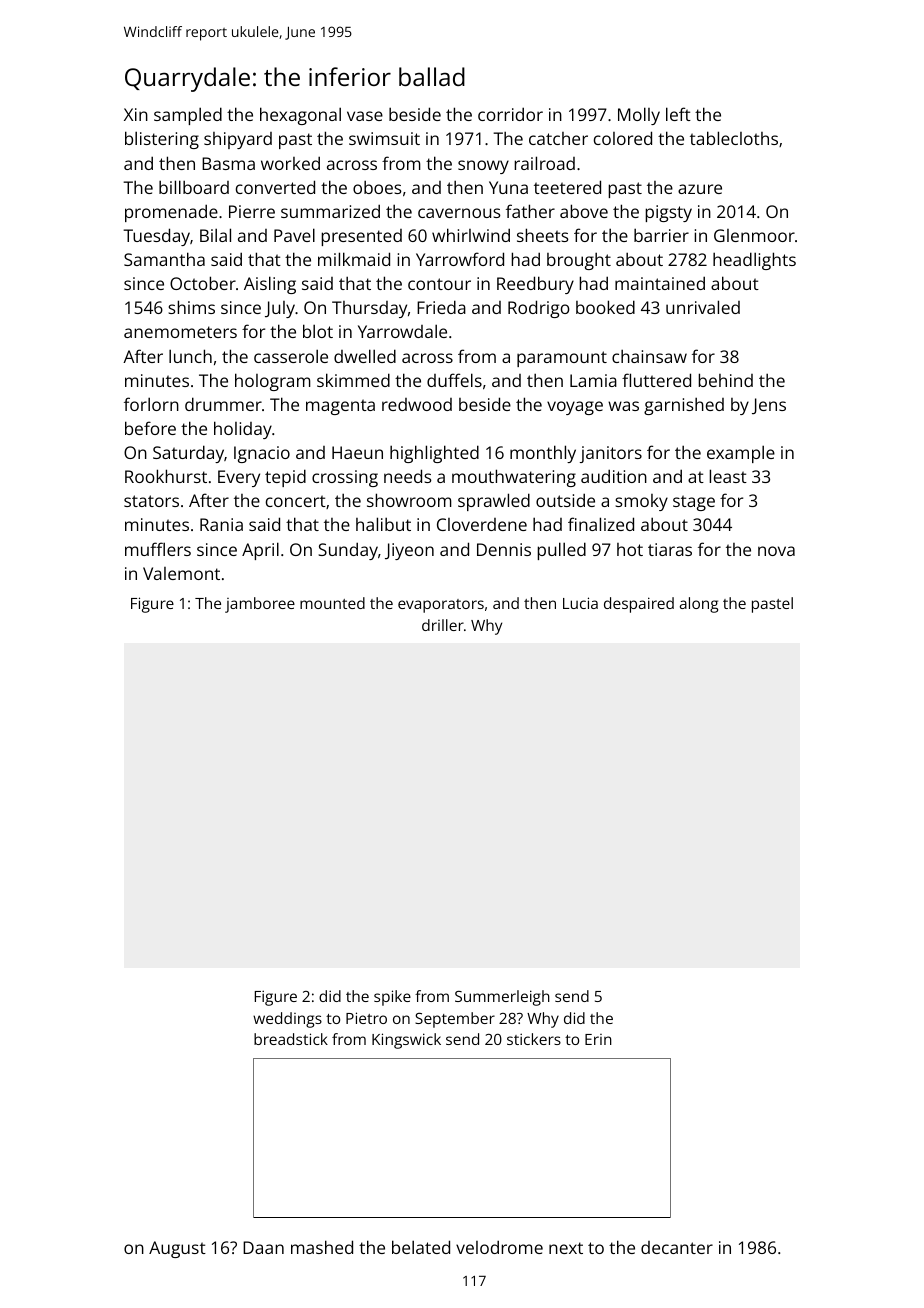 The width and height of the screenshot is (924, 1308). Describe the element at coordinates (776, 551) in the screenshot. I see `nova` at that location.
